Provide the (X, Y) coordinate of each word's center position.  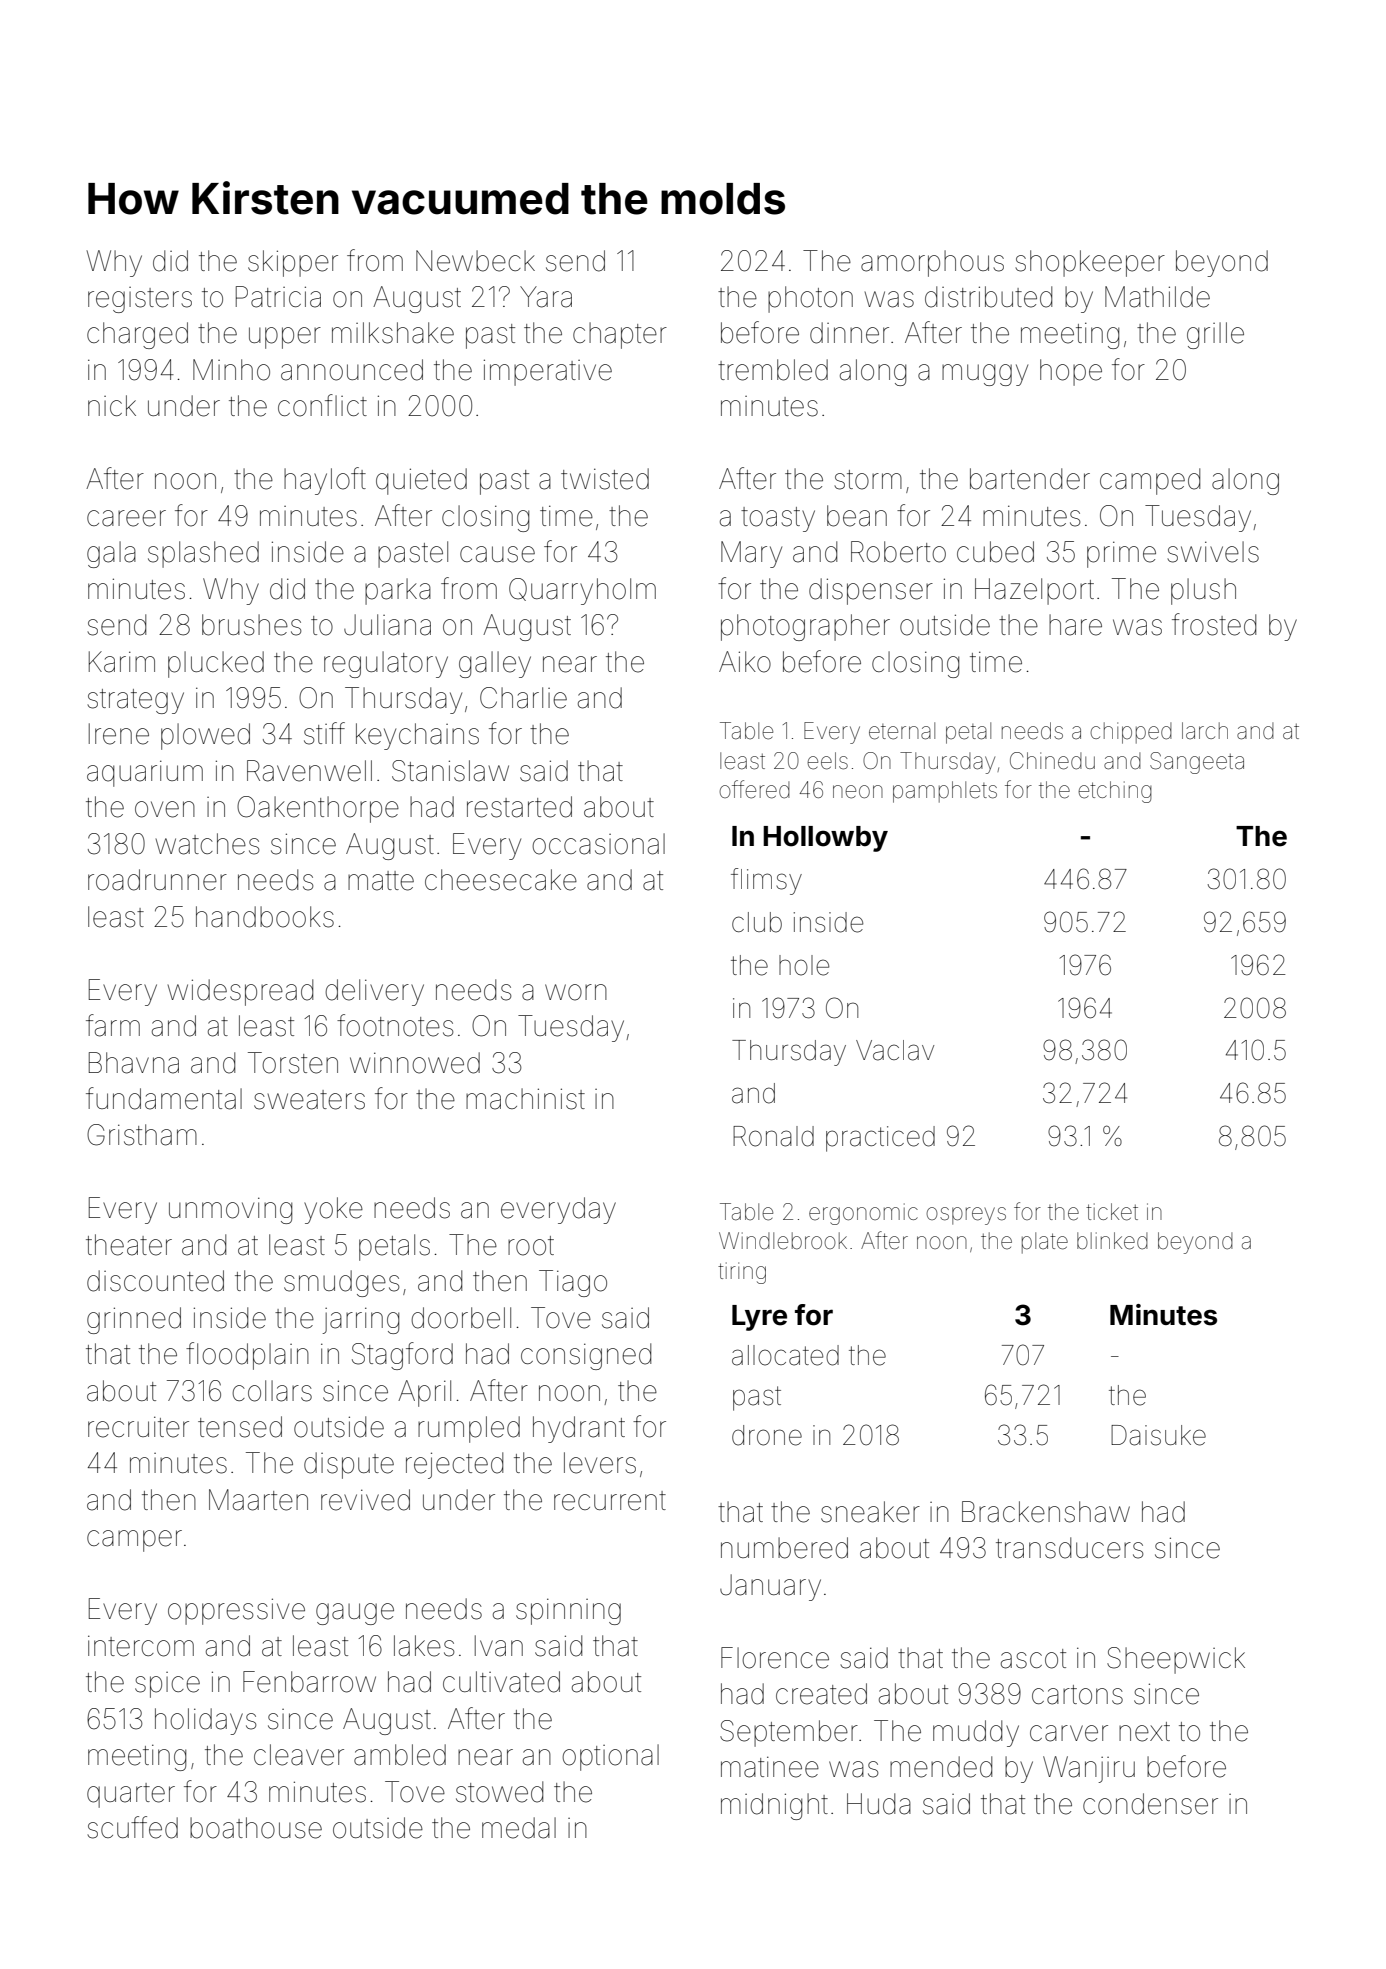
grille (1215, 335)
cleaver (299, 1755)
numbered (784, 1548)
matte (381, 881)
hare (1075, 625)
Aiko (745, 662)
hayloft (325, 481)
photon (810, 299)
